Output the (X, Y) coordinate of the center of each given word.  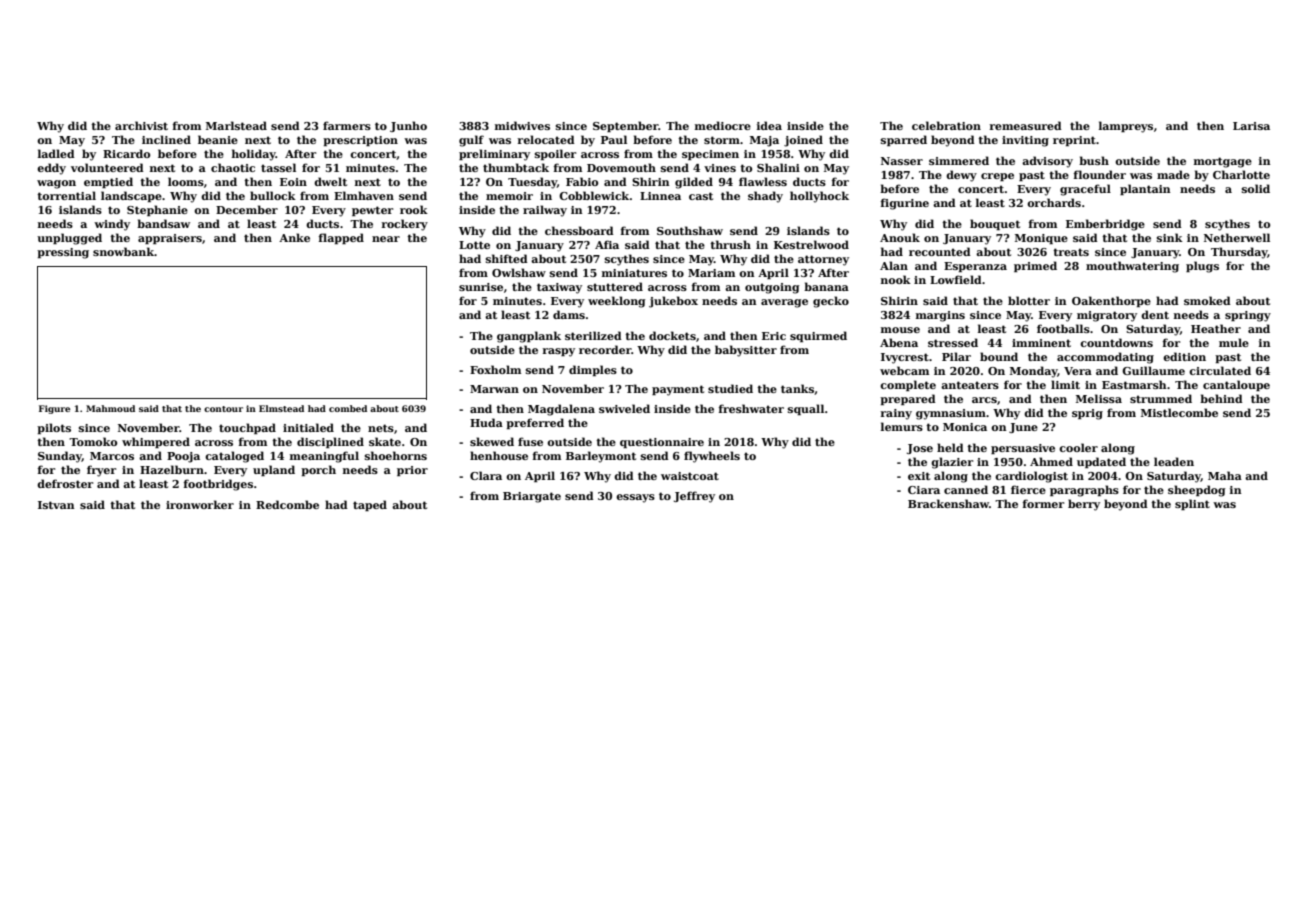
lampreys (1126, 127)
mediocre (723, 125)
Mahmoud (110, 408)
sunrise (481, 287)
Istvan (56, 505)
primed (1035, 266)
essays (635, 498)
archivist (141, 125)
